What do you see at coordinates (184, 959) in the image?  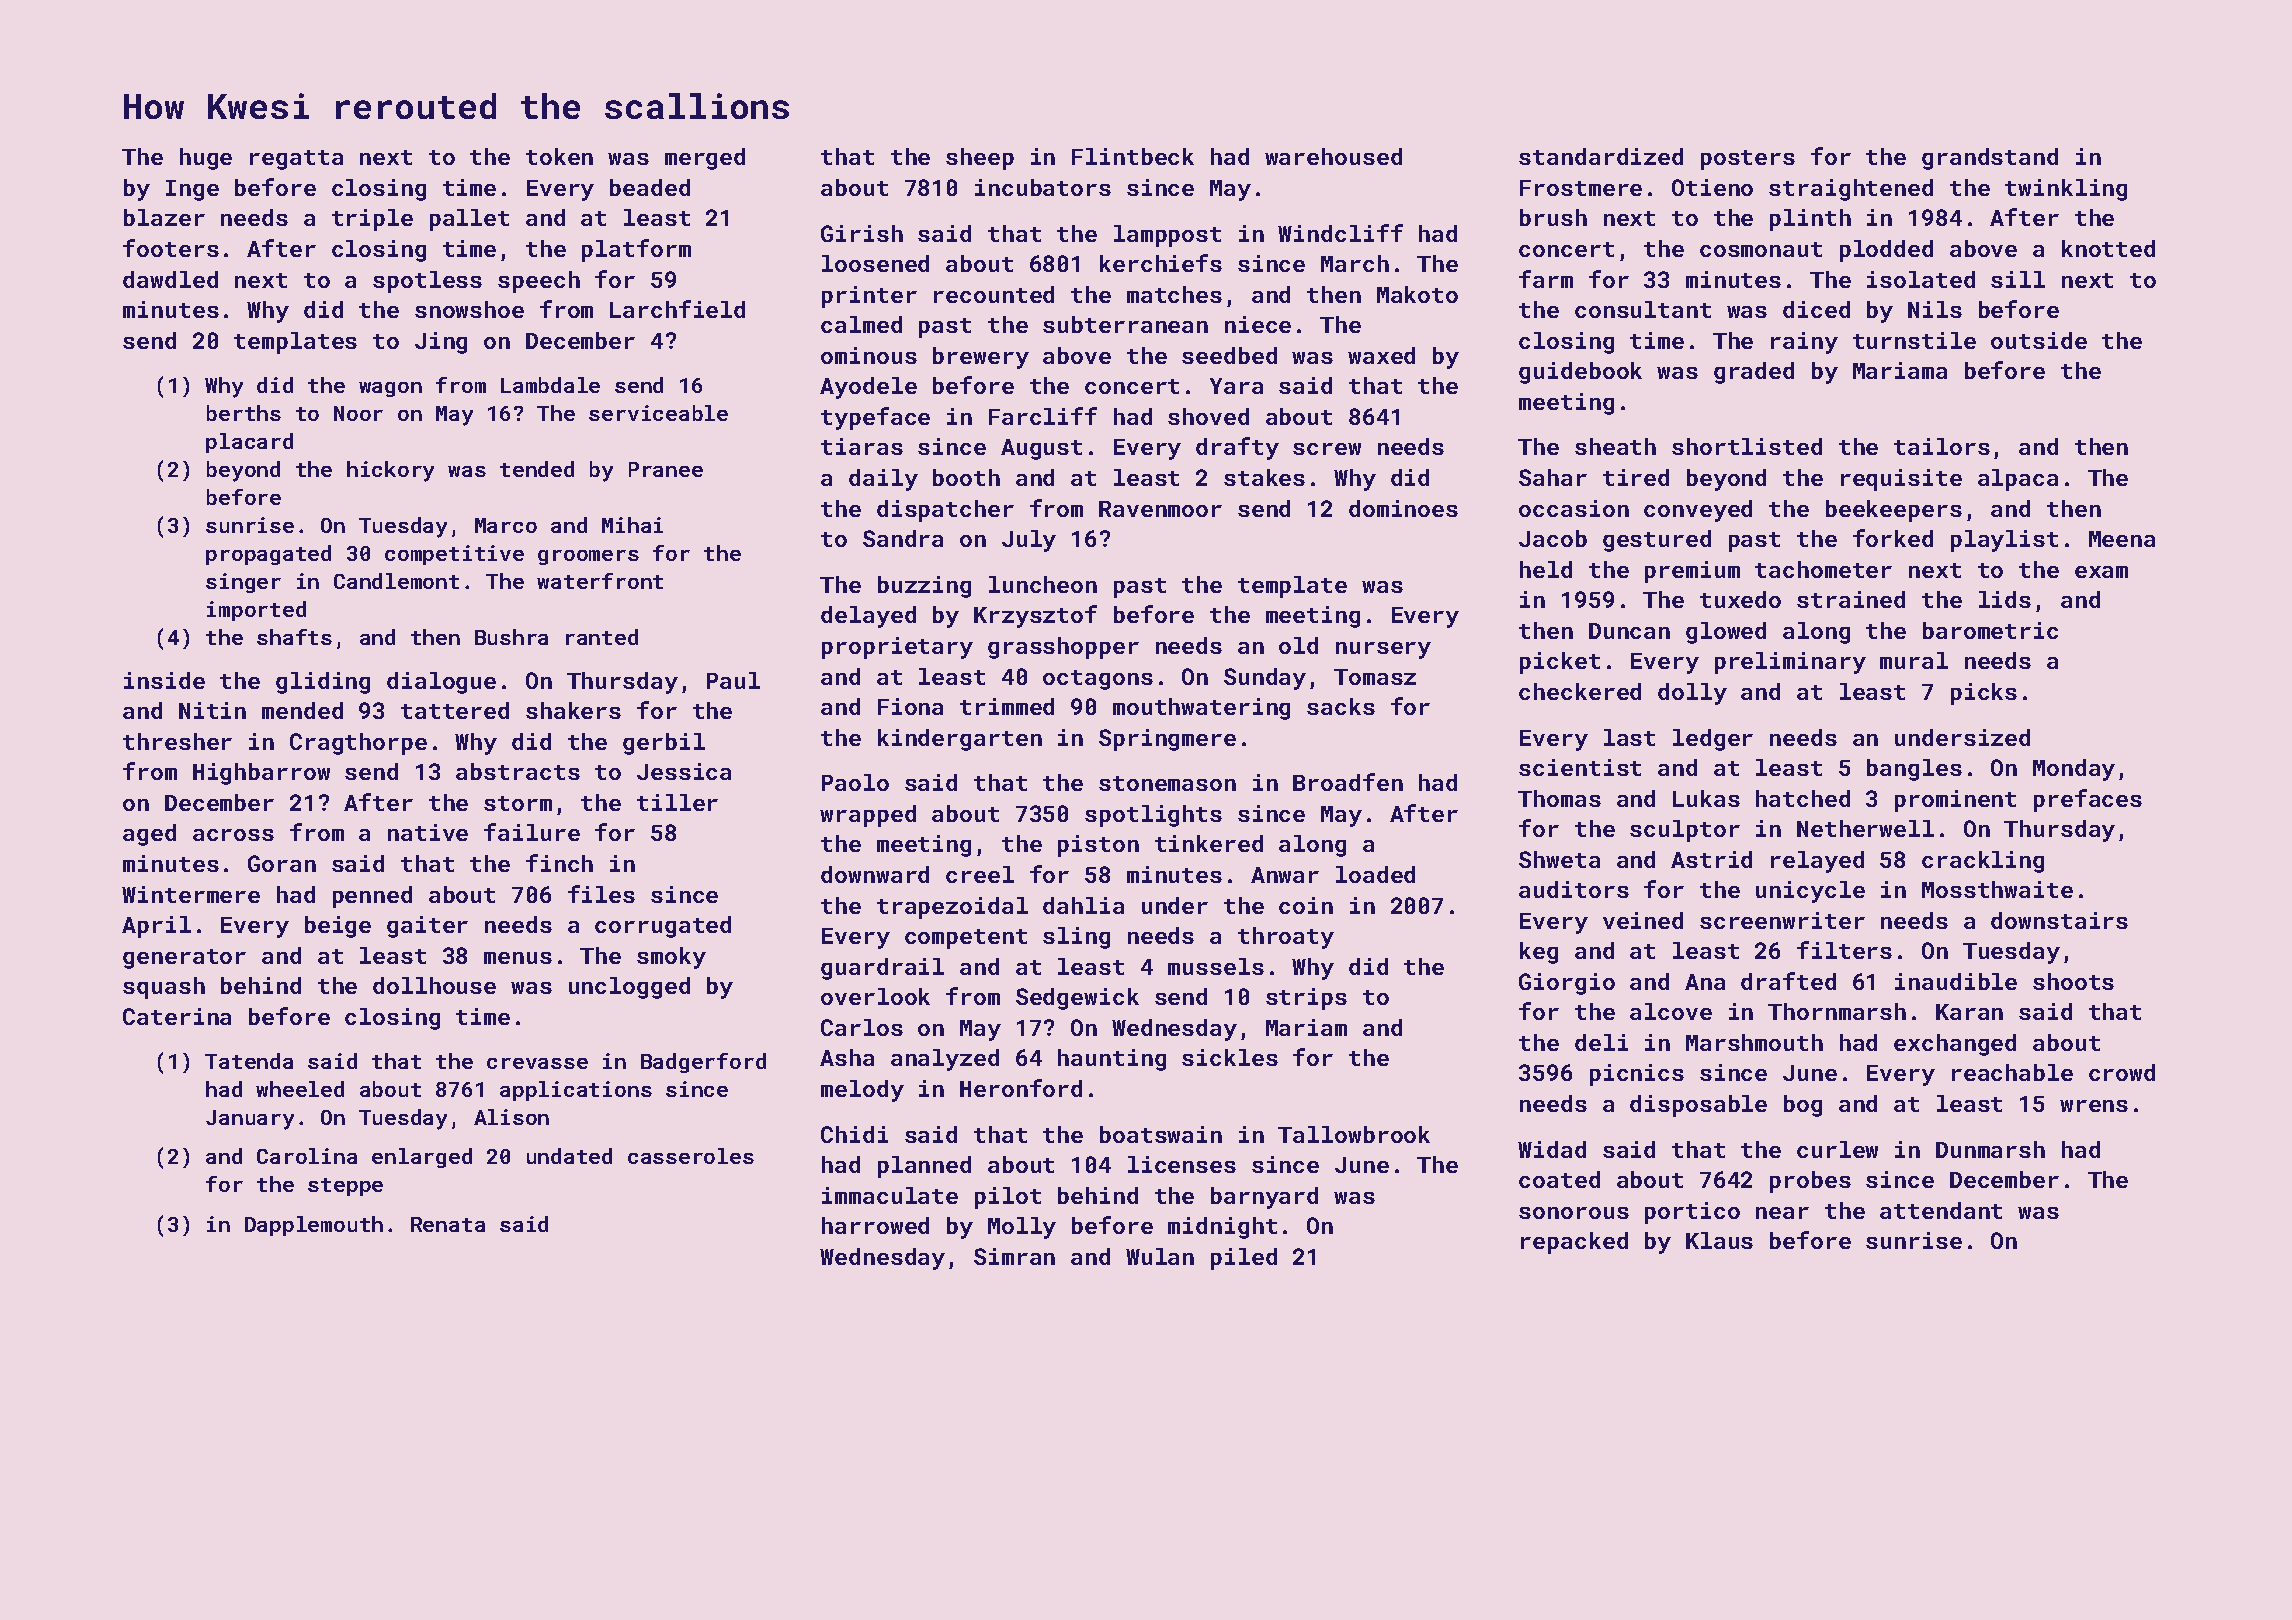 I see `generator` at bounding box center [184, 959].
